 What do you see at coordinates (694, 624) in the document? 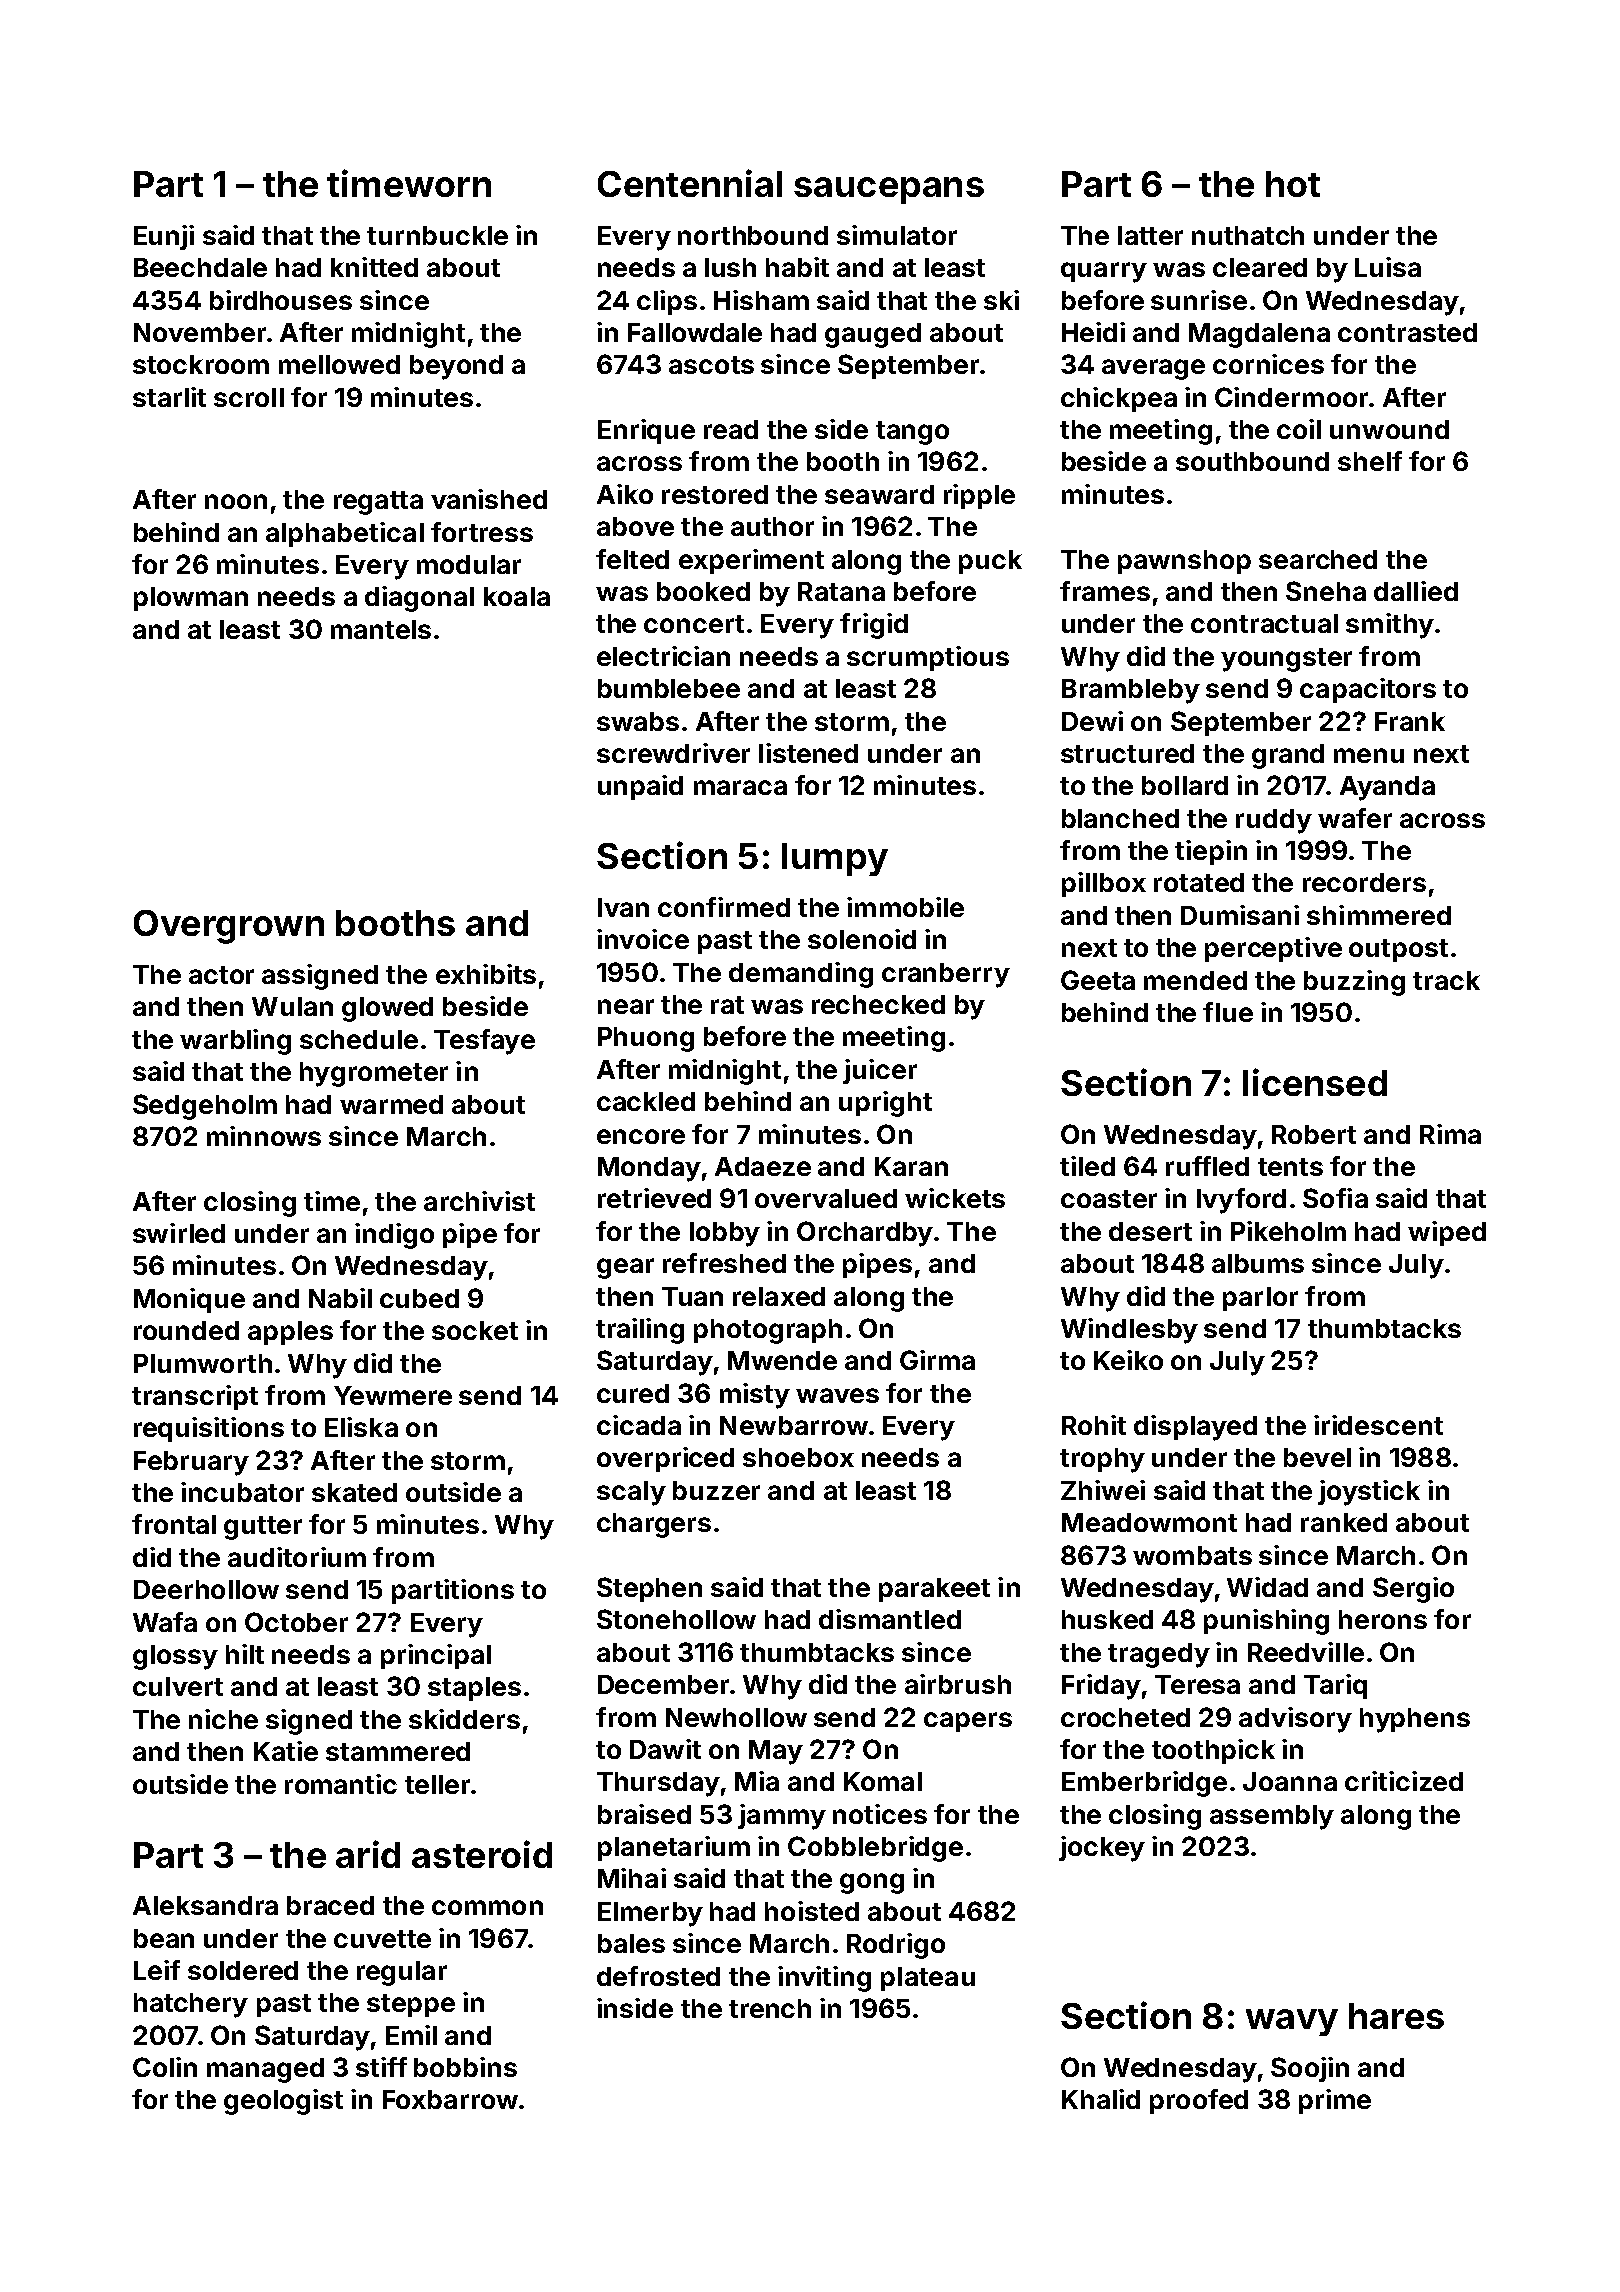
I see `concert` at bounding box center [694, 624].
